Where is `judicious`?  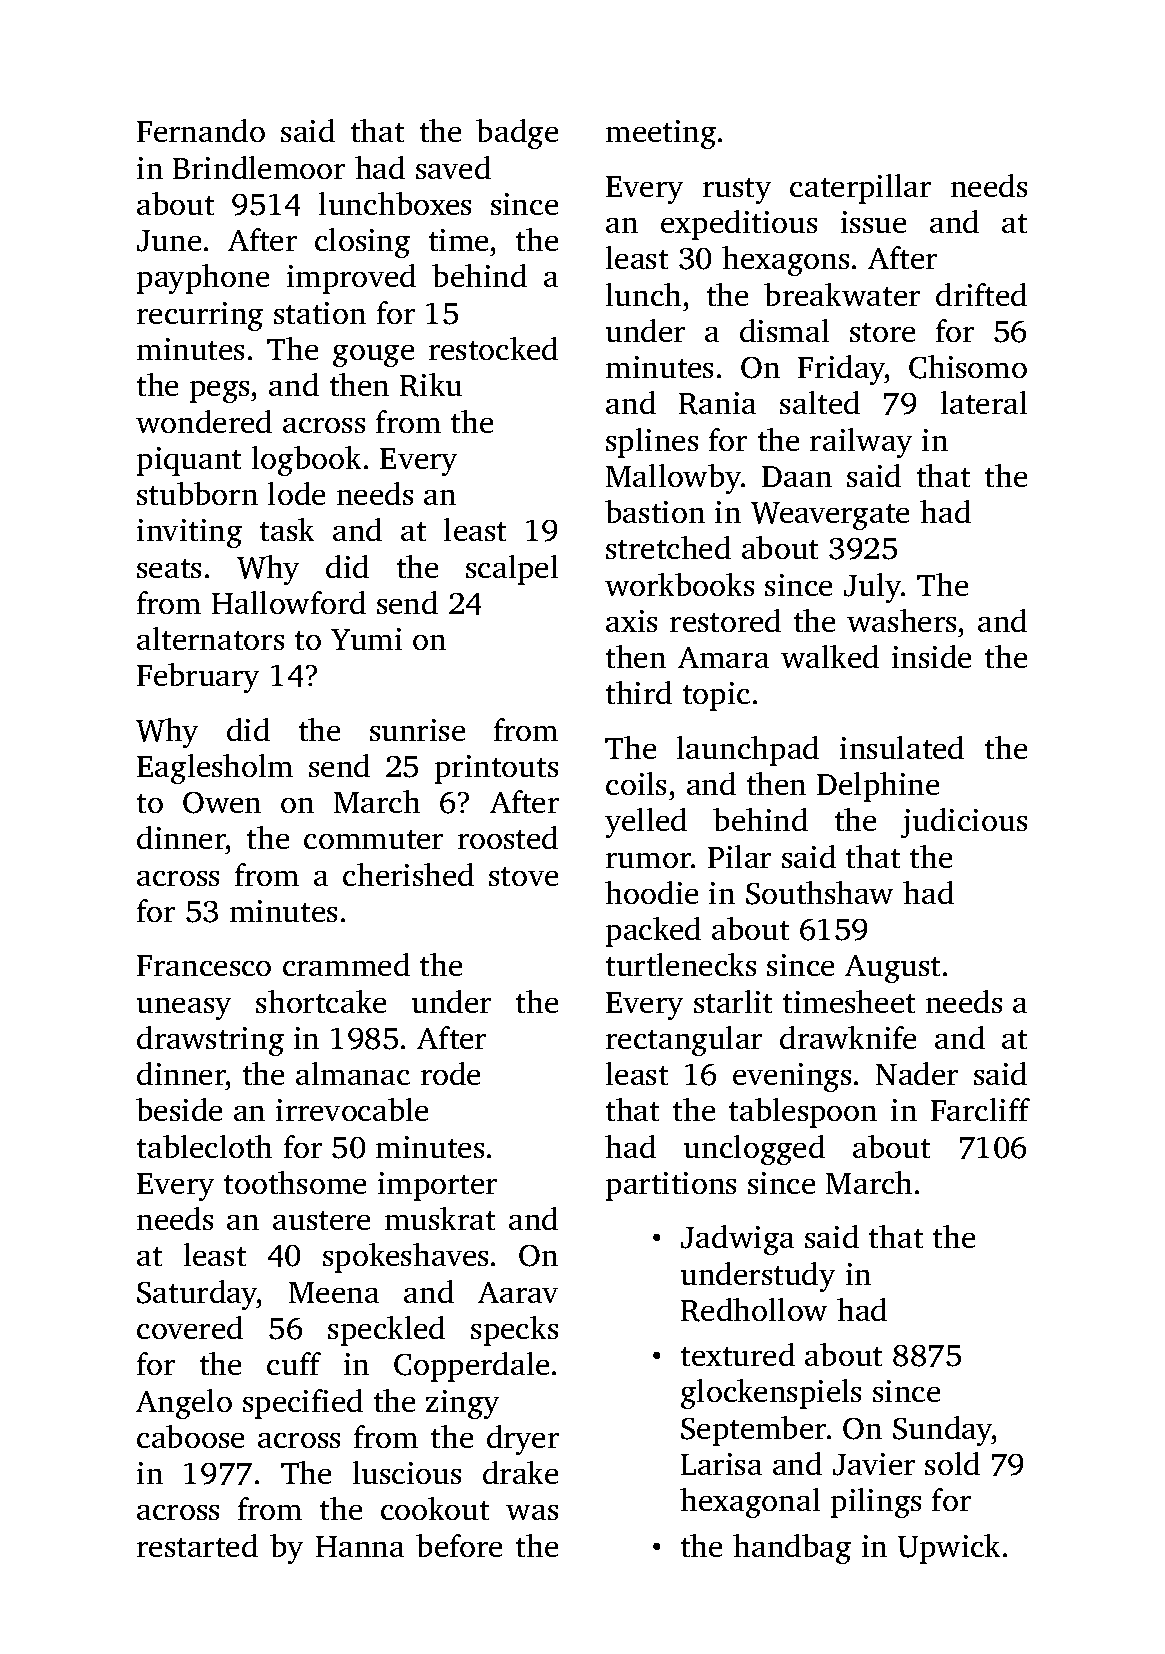 judicious is located at coordinates (964, 823).
